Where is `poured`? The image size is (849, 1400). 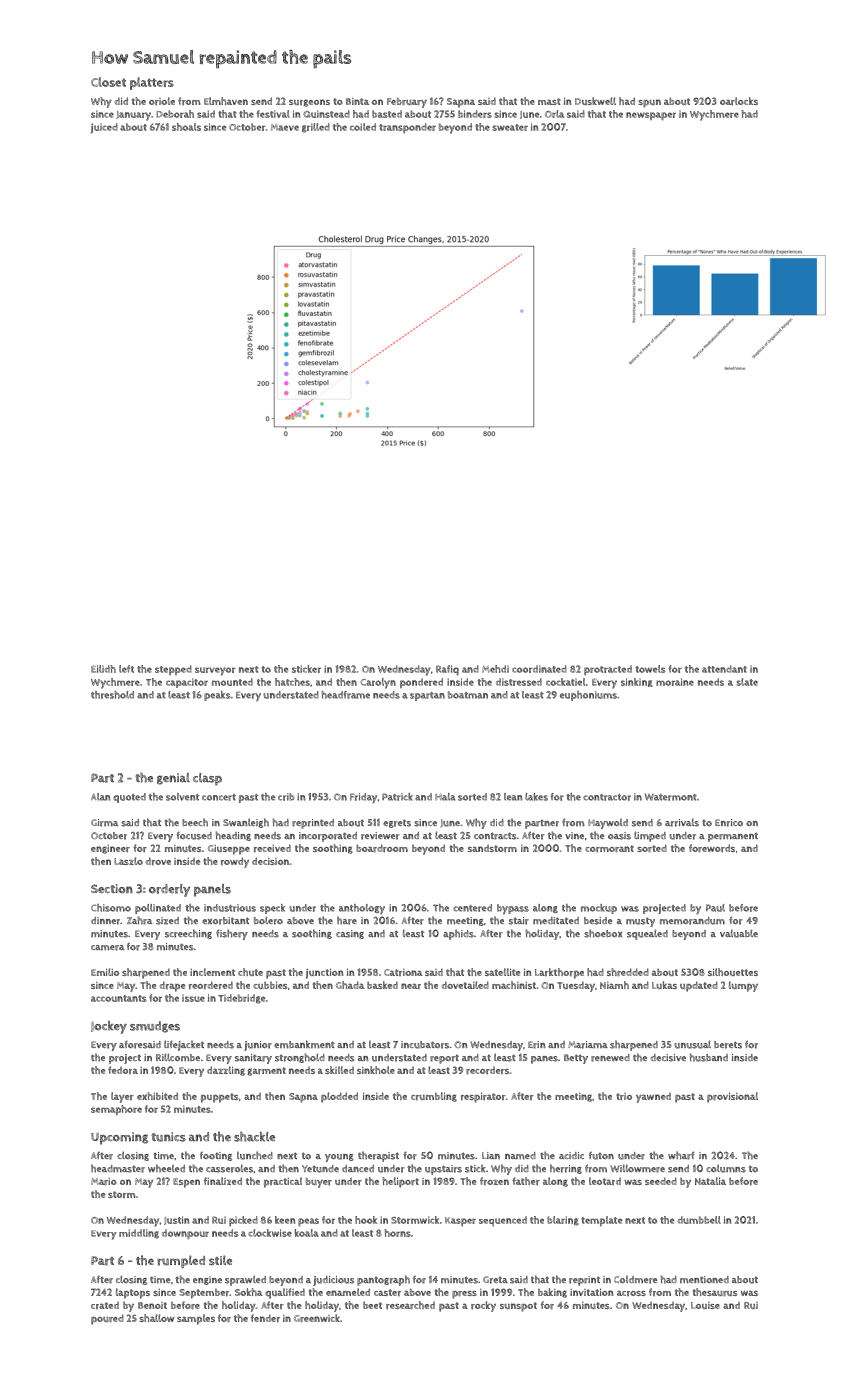
poured is located at coordinates (107, 1319).
